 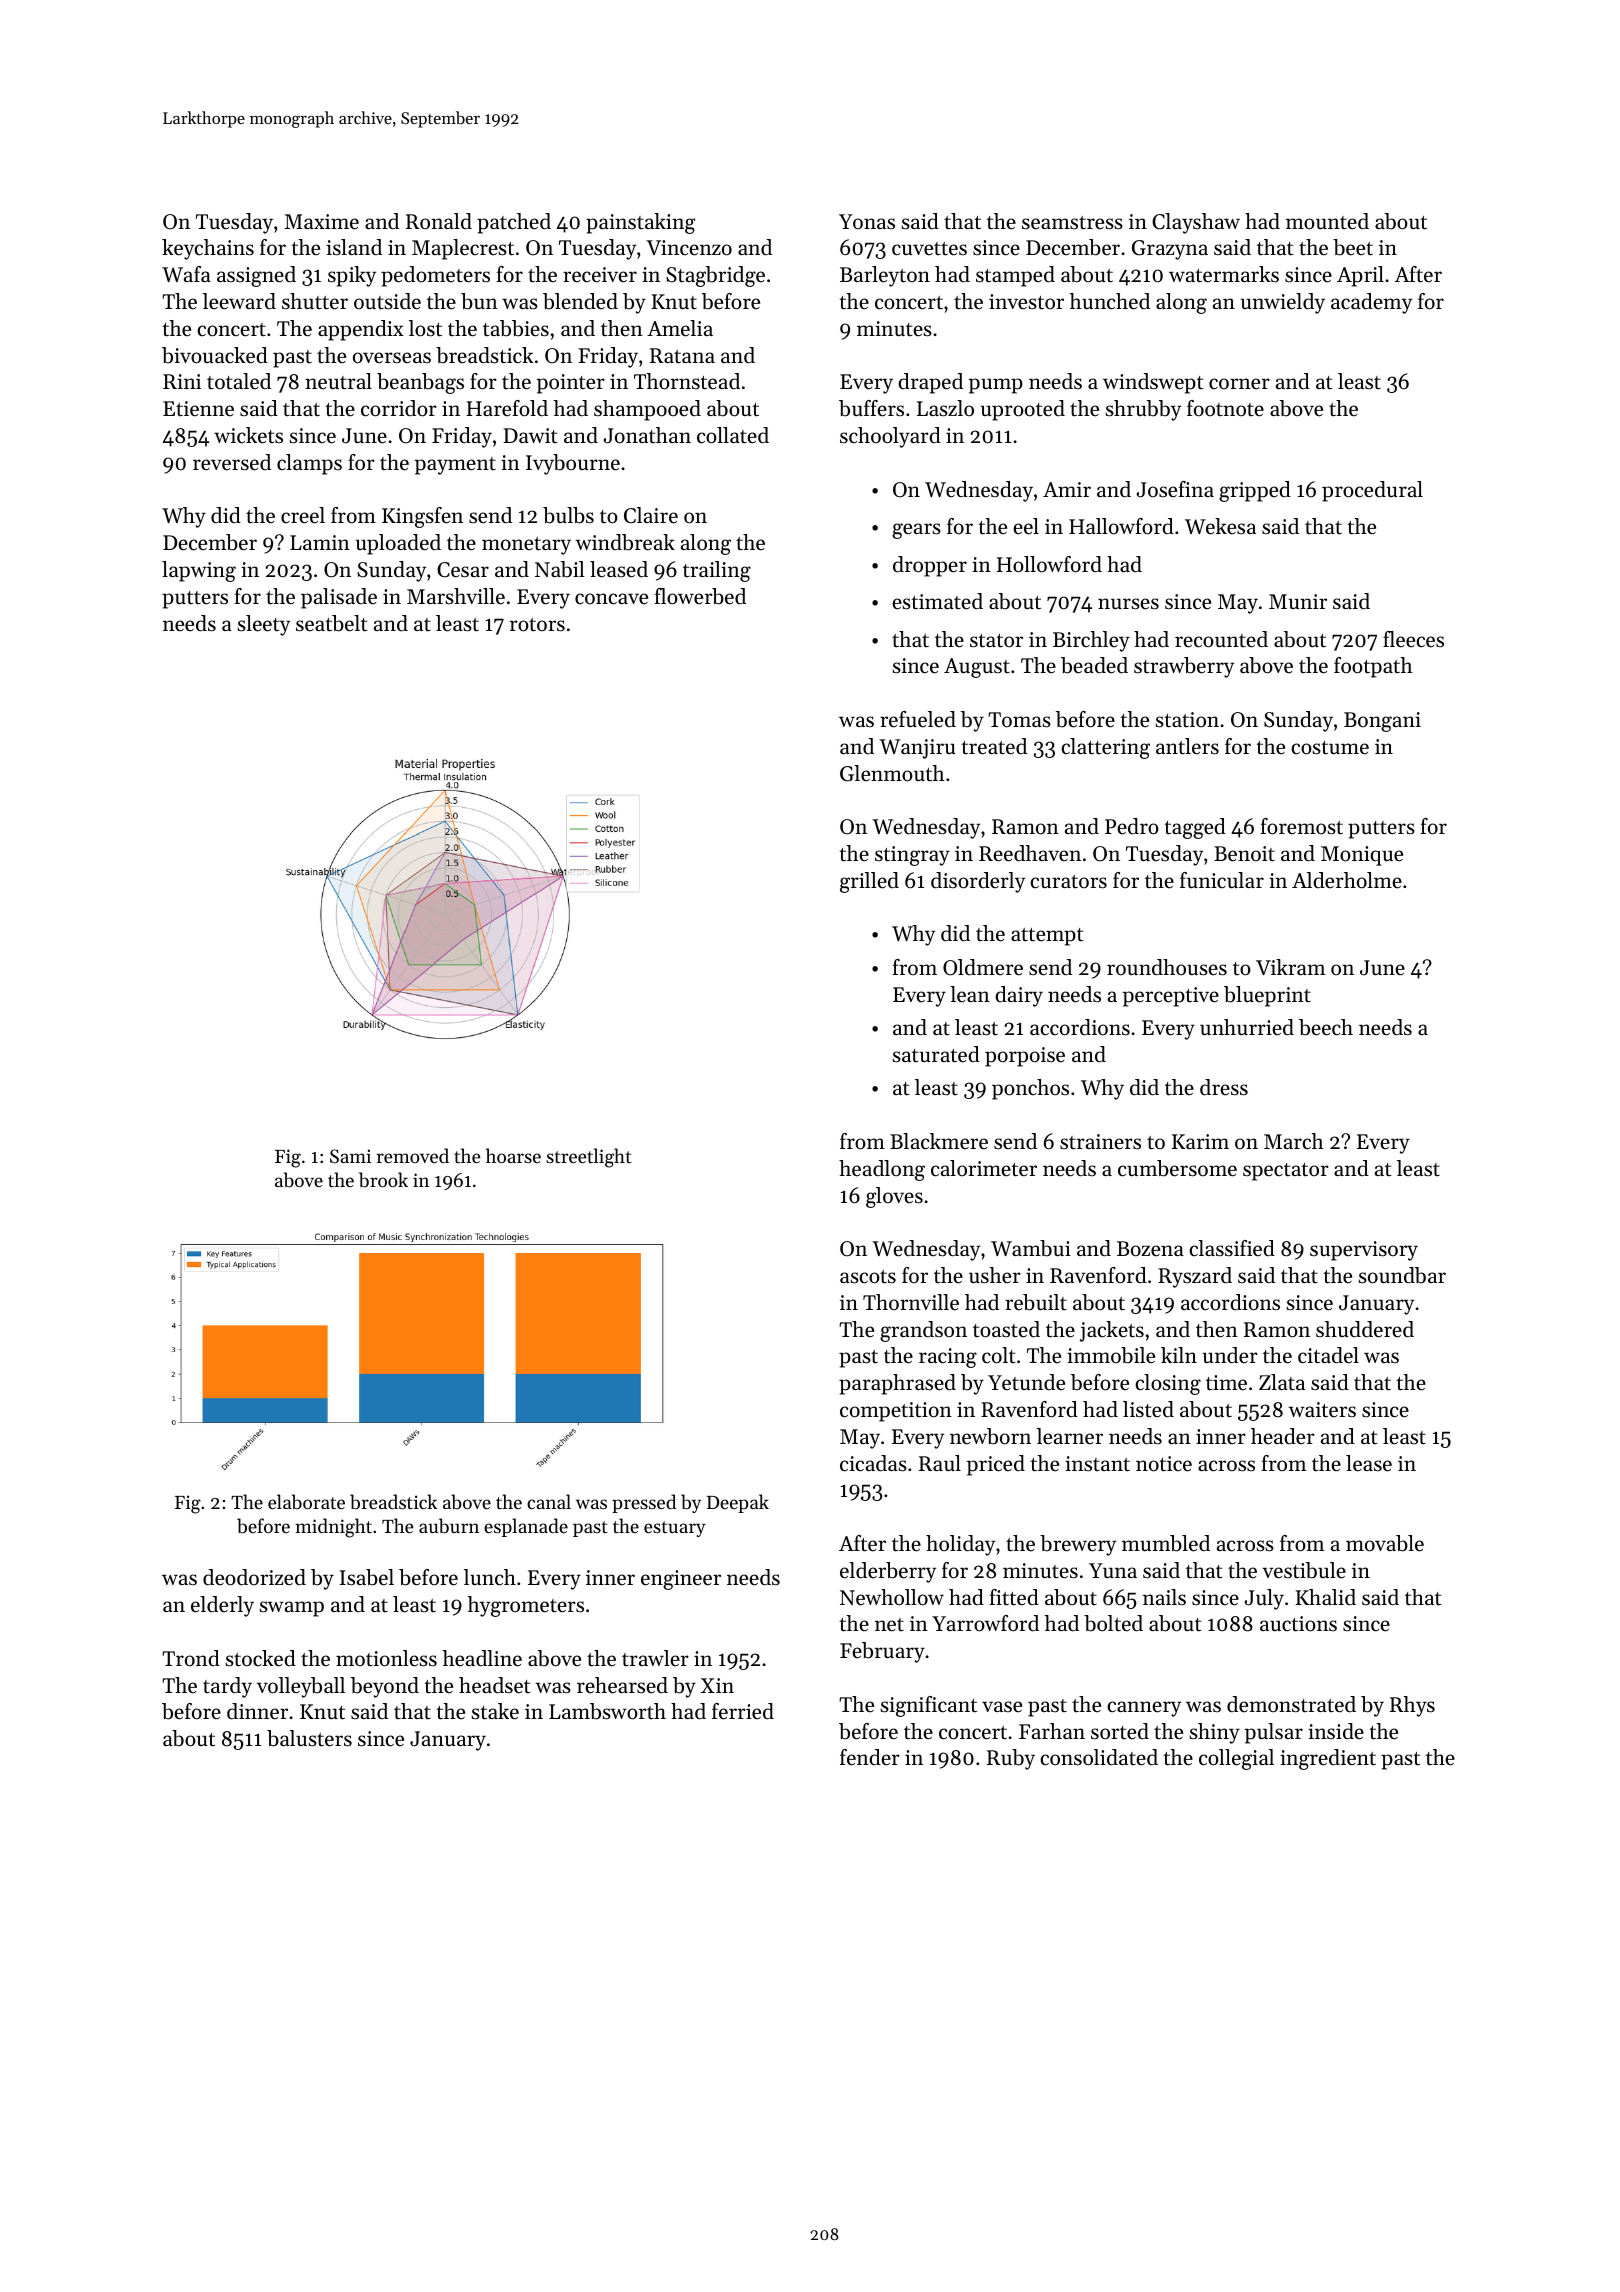 What do you see at coordinates (929, 249) in the page?
I see `cuvettes` at bounding box center [929, 249].
